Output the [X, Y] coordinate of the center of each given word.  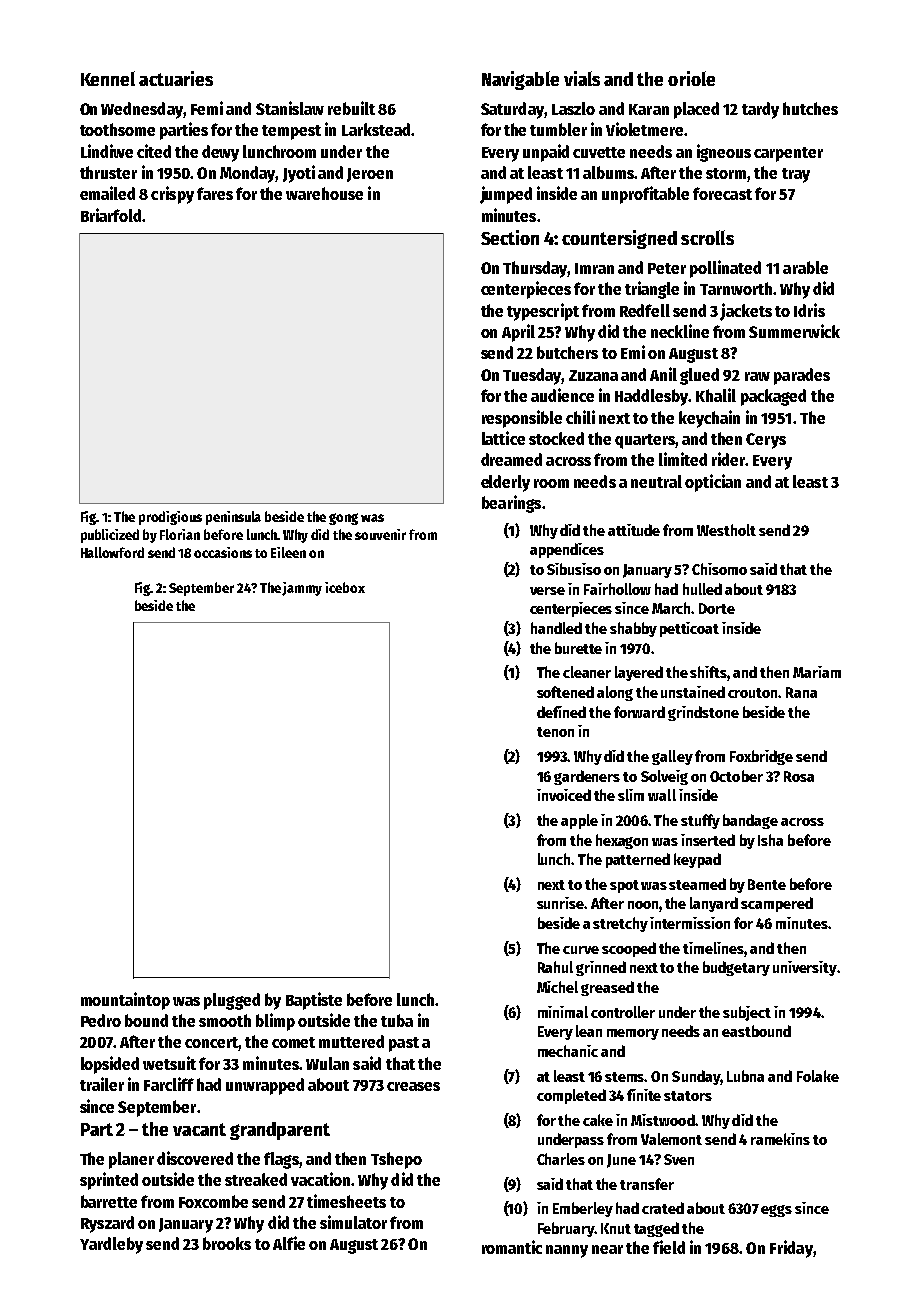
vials [582, 78]
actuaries [176, 78]
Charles [561, 1159]
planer [131, 1160]
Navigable [520, 80]
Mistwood [663, 1120]
